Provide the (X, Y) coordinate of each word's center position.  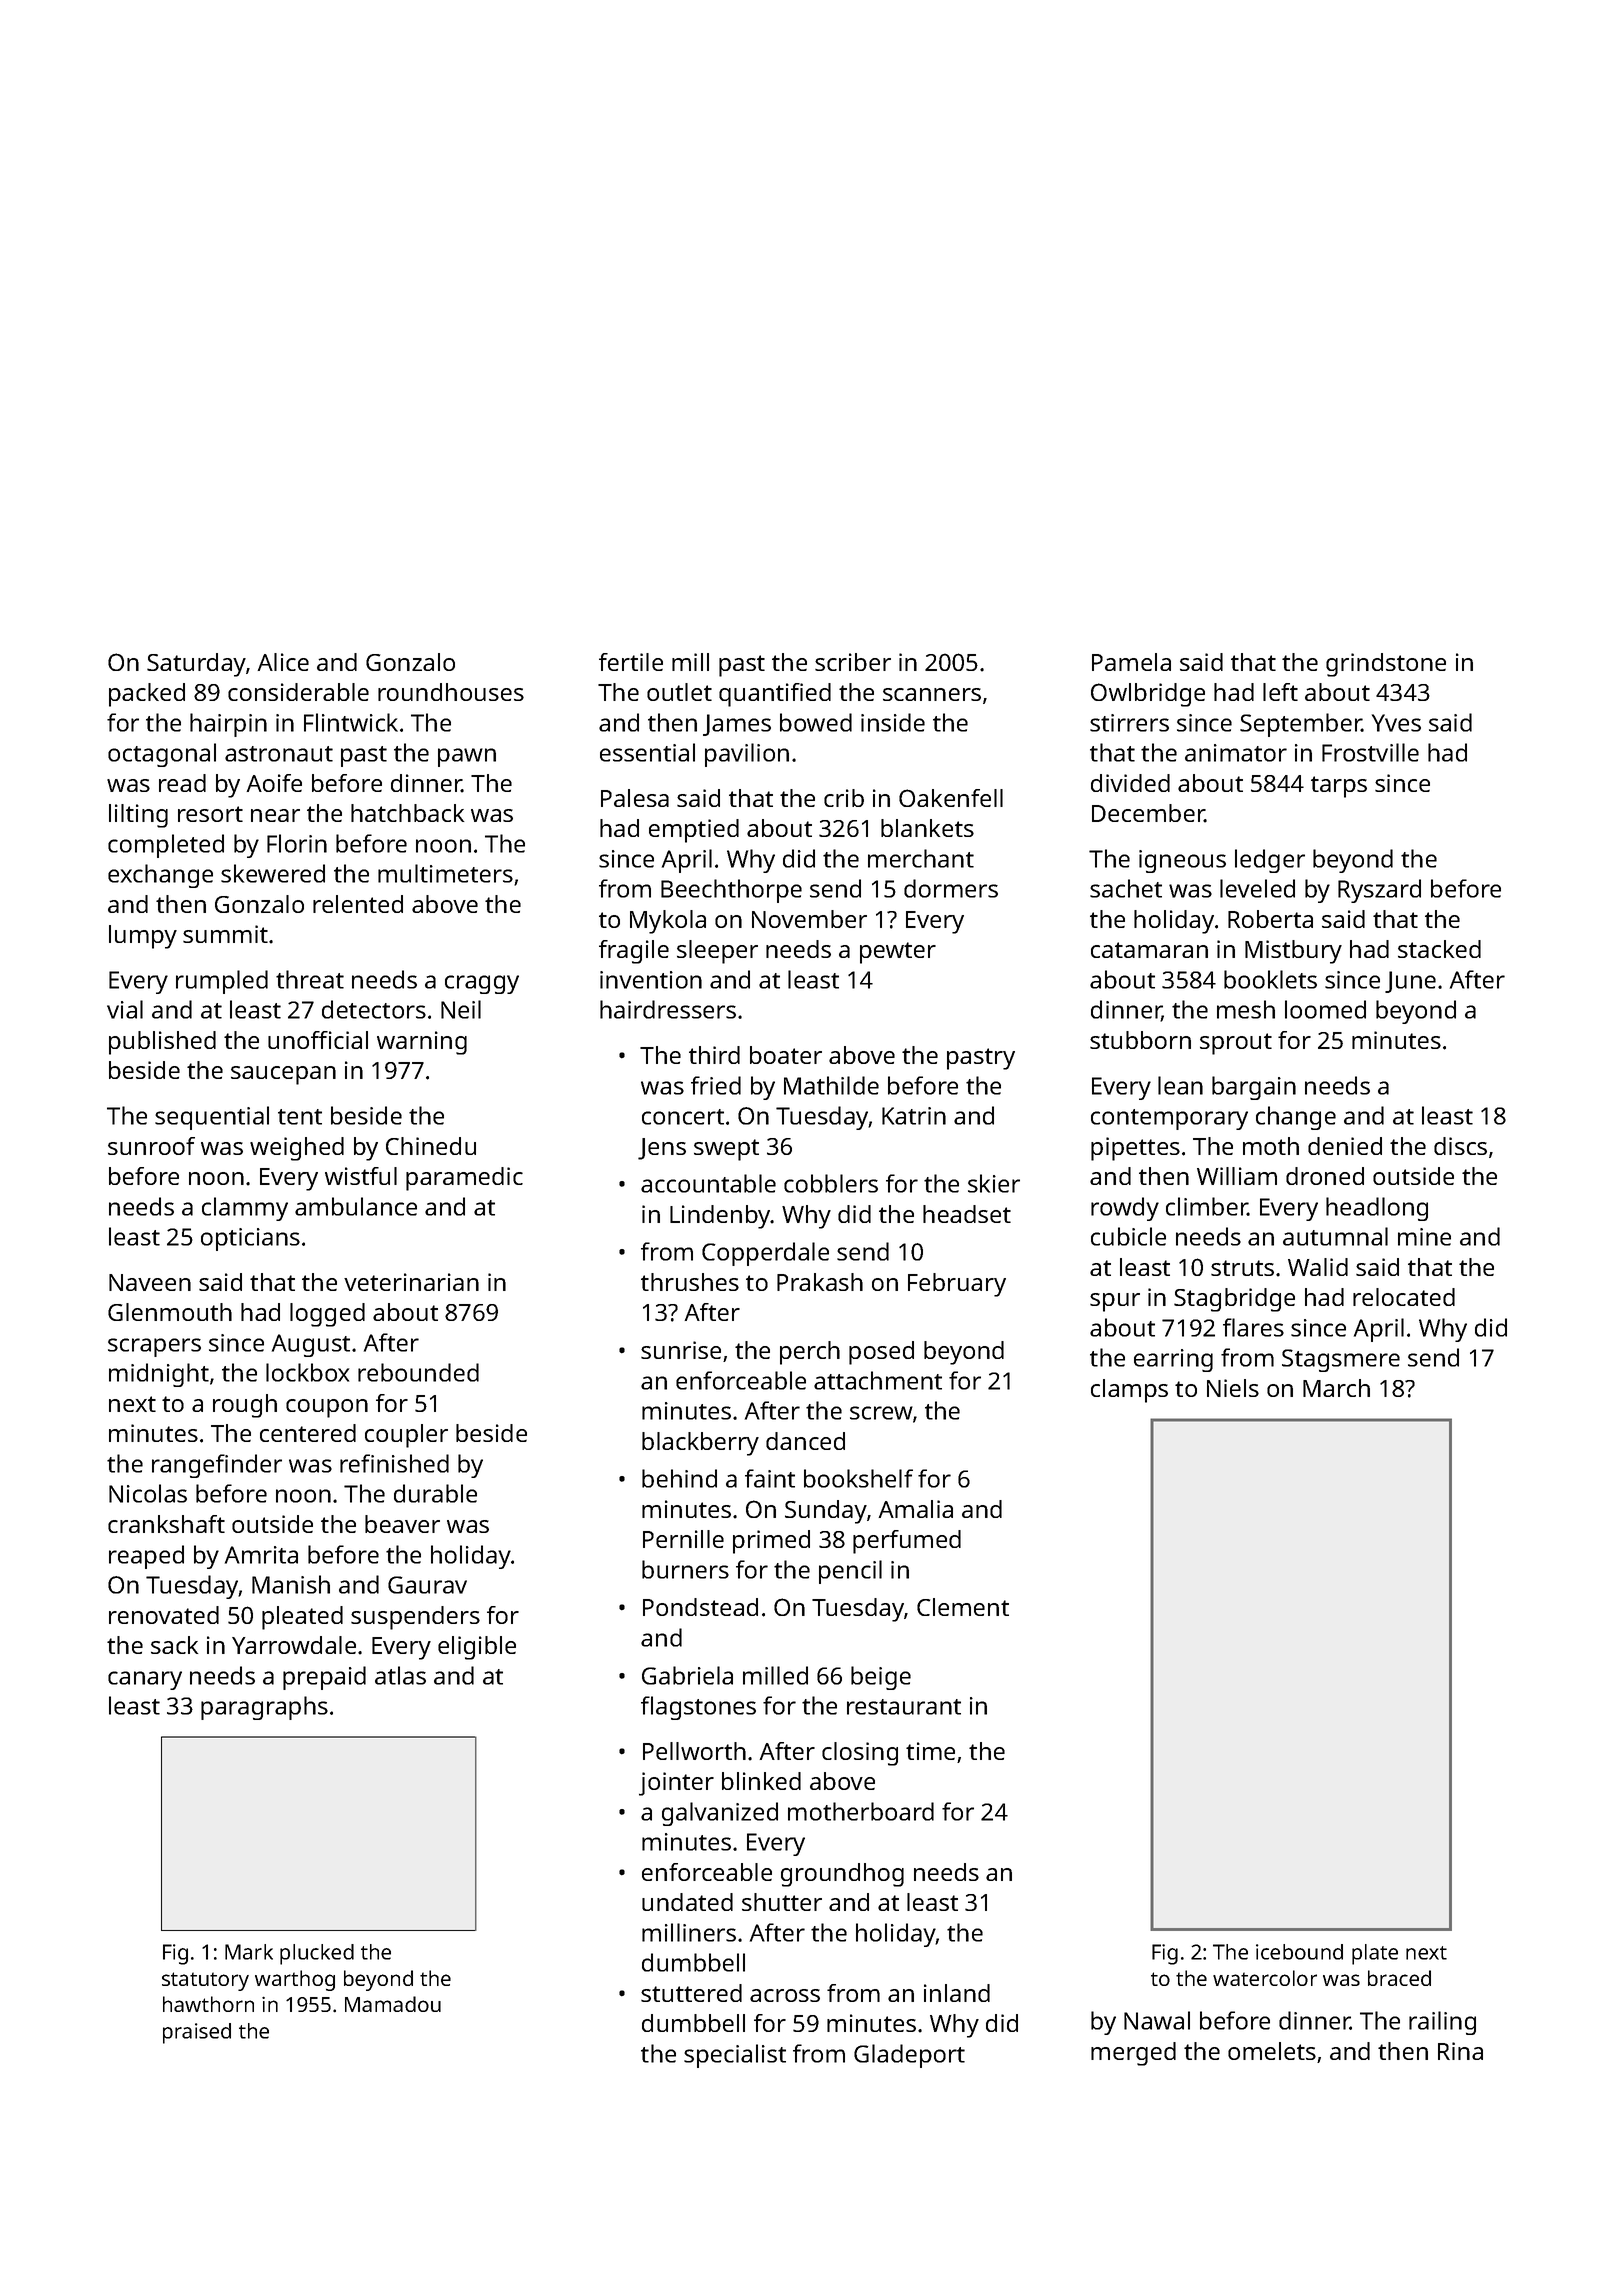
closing (860, 1754)
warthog (295, 1980)
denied (1345, 1146)
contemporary (1169, 1119)
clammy (245, 1209)
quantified (775, 695)
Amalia (916, 1509)
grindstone (1386, 665)
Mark (249, 1952)
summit (225, 934)
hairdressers (668, 1009)
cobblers (831, 1183)
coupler (406, 1436)
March (1336, 1388)
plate (1375, 1954)
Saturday (196, 665)
